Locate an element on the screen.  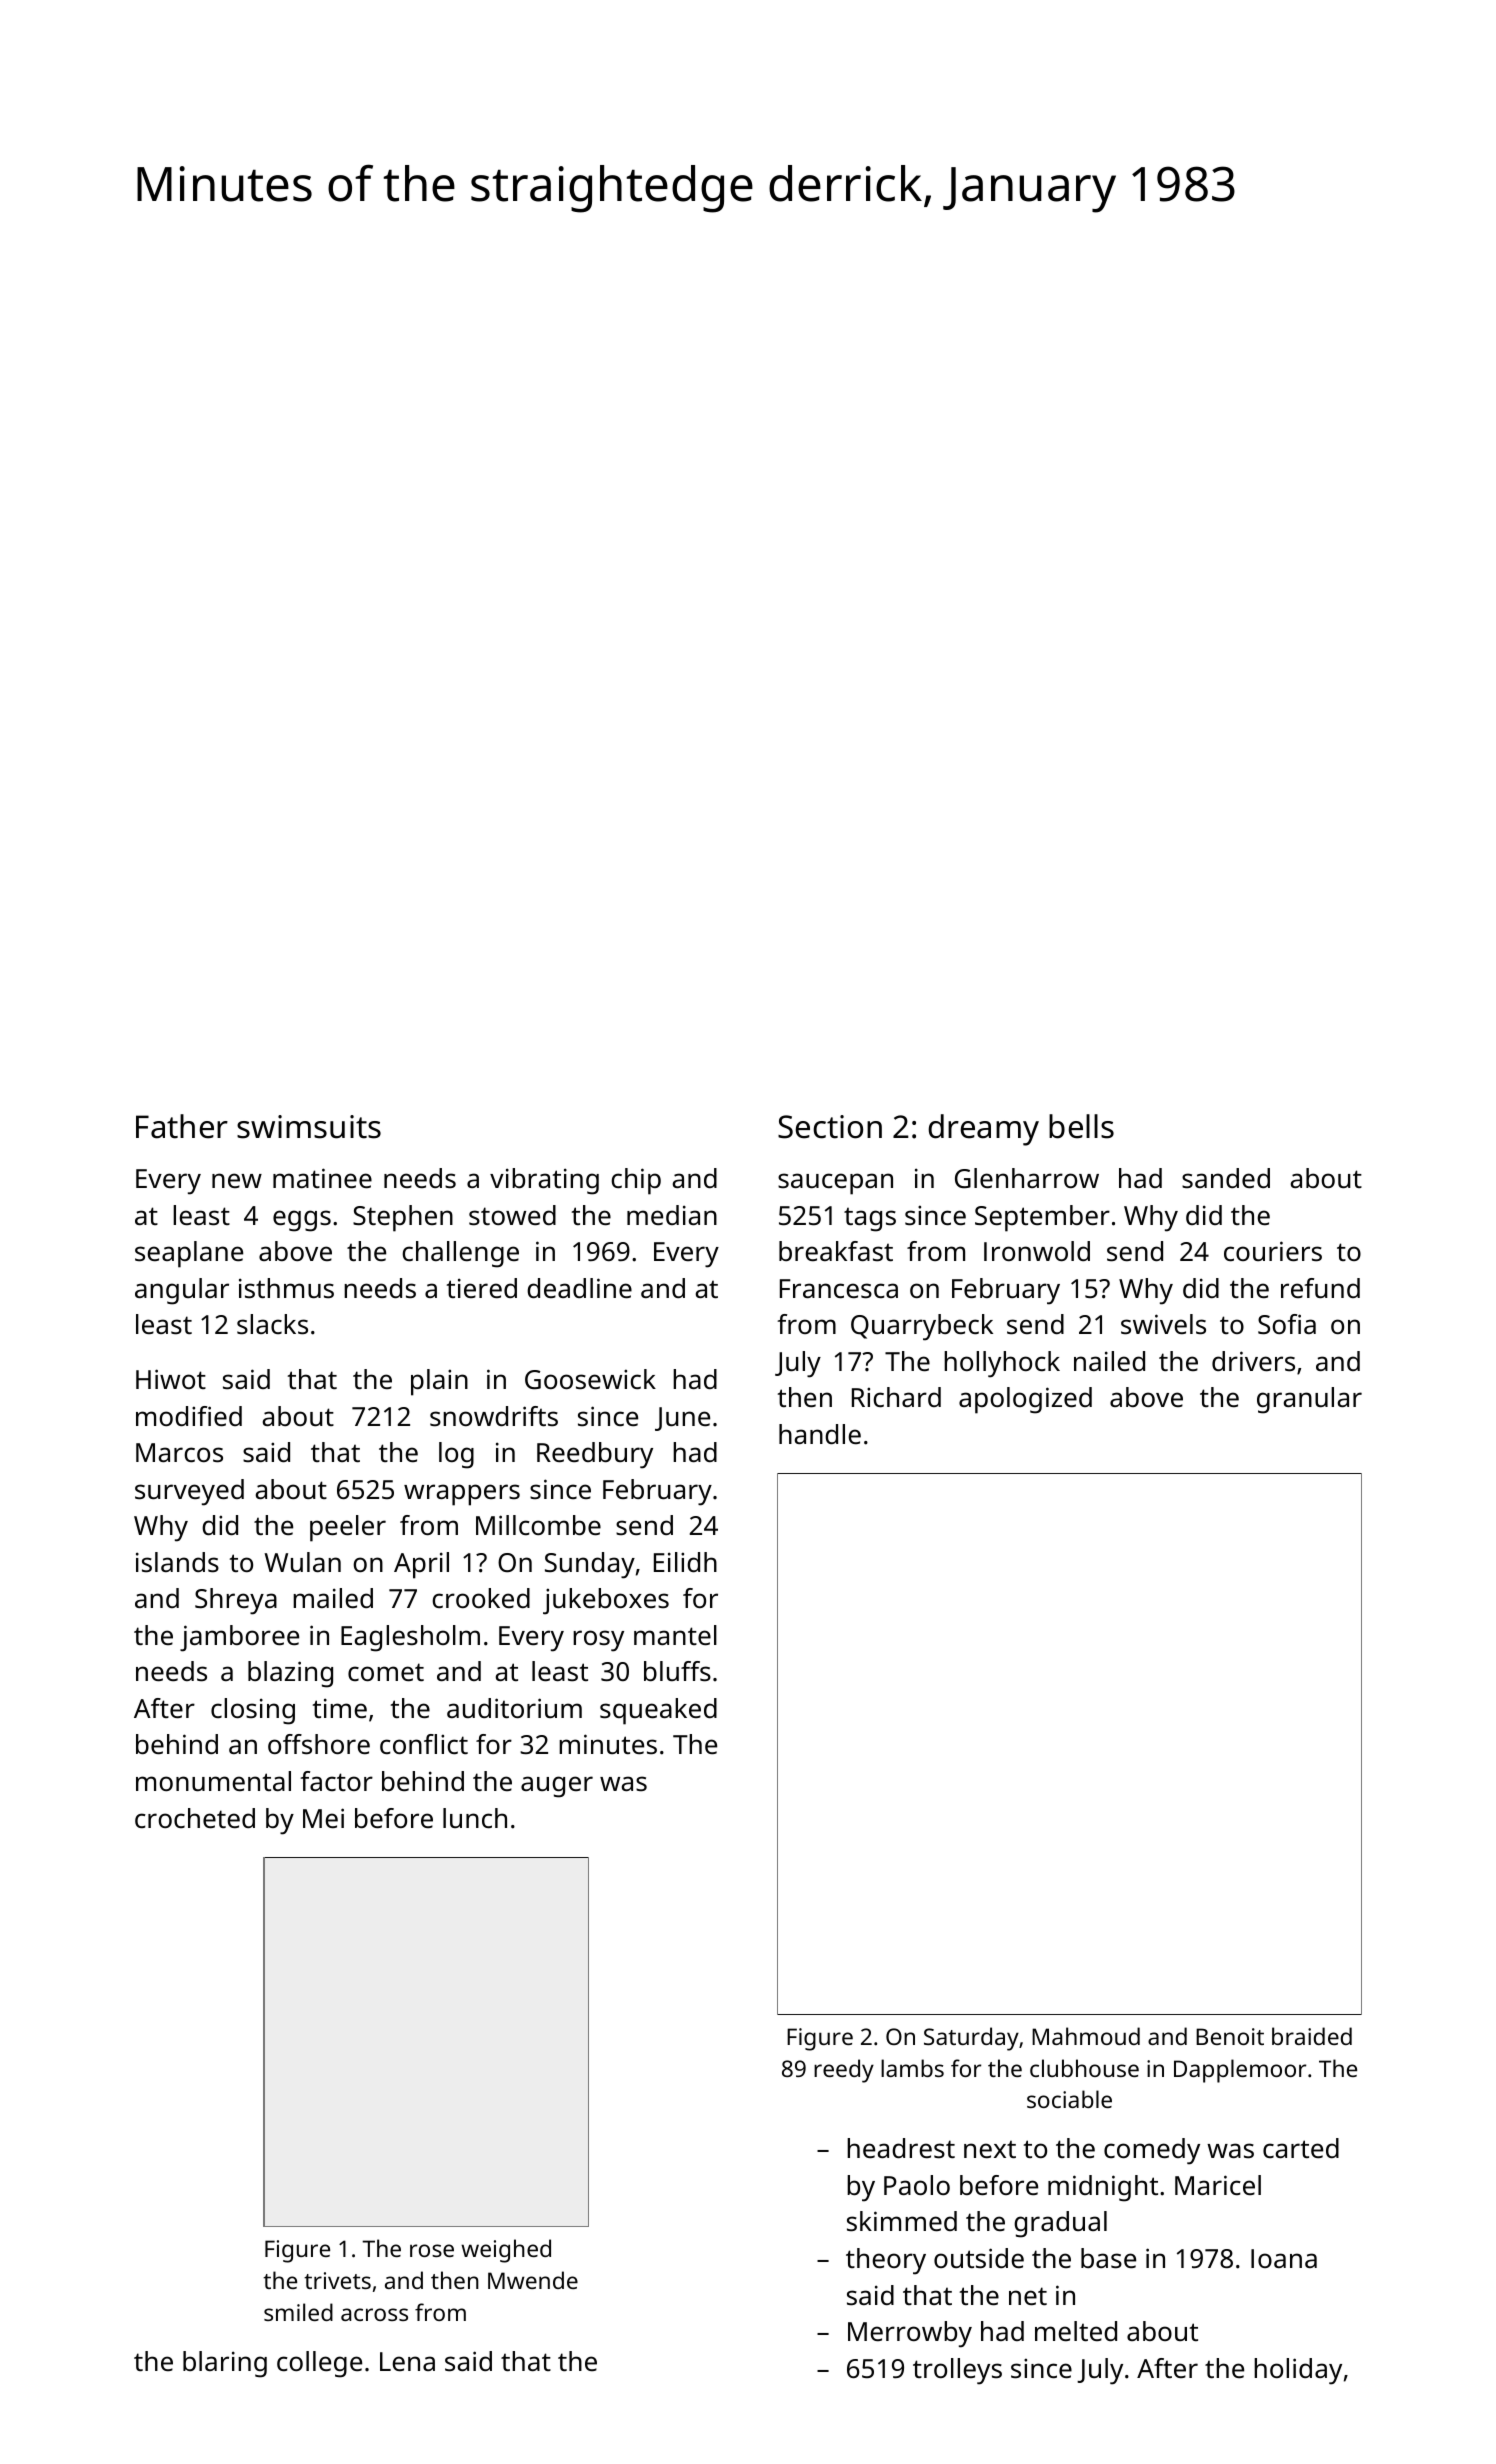
sanded is located at coordinates (1226, 1178).
